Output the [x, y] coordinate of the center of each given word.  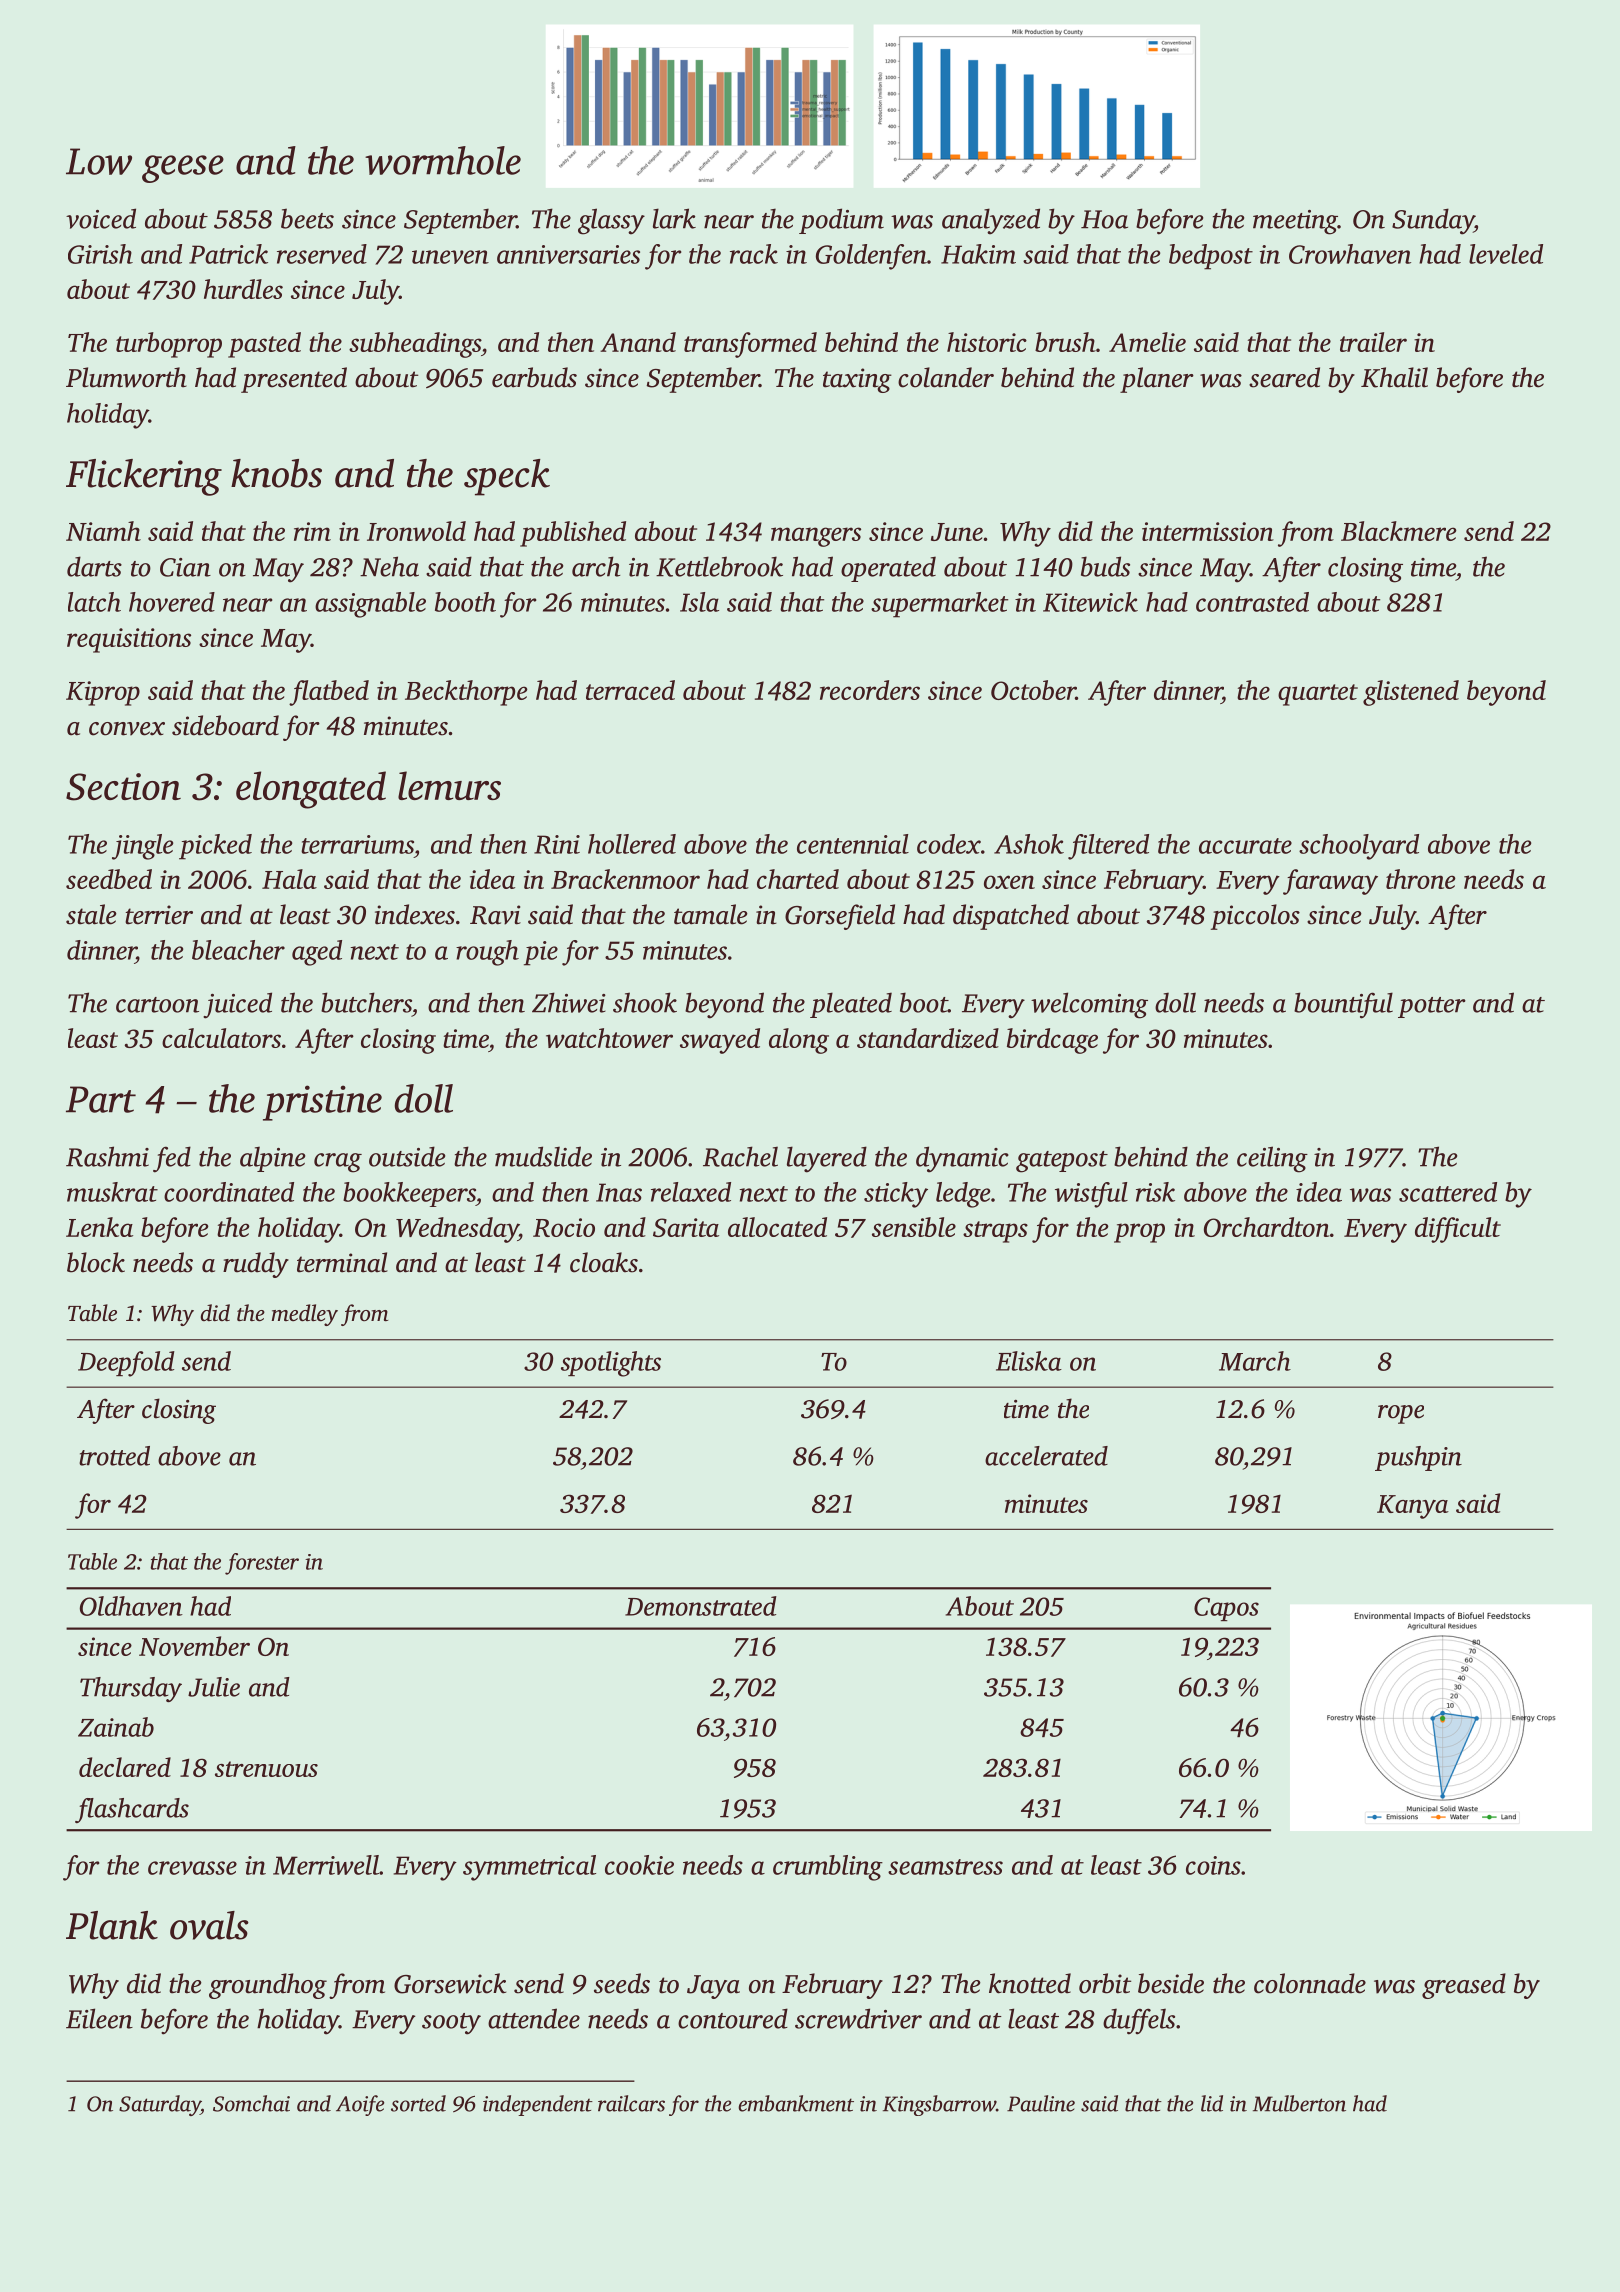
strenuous [266, 1769]
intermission [1208, 531]
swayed [720, 1041]
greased [1464, 1986]
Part [101, 1099]
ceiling [1272, 1159]
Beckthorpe [466, 693]
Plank [112, 1925]
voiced [101, 218]
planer [1157, 380]
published [573, 534]
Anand [638, 342]
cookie [639, 1865]
